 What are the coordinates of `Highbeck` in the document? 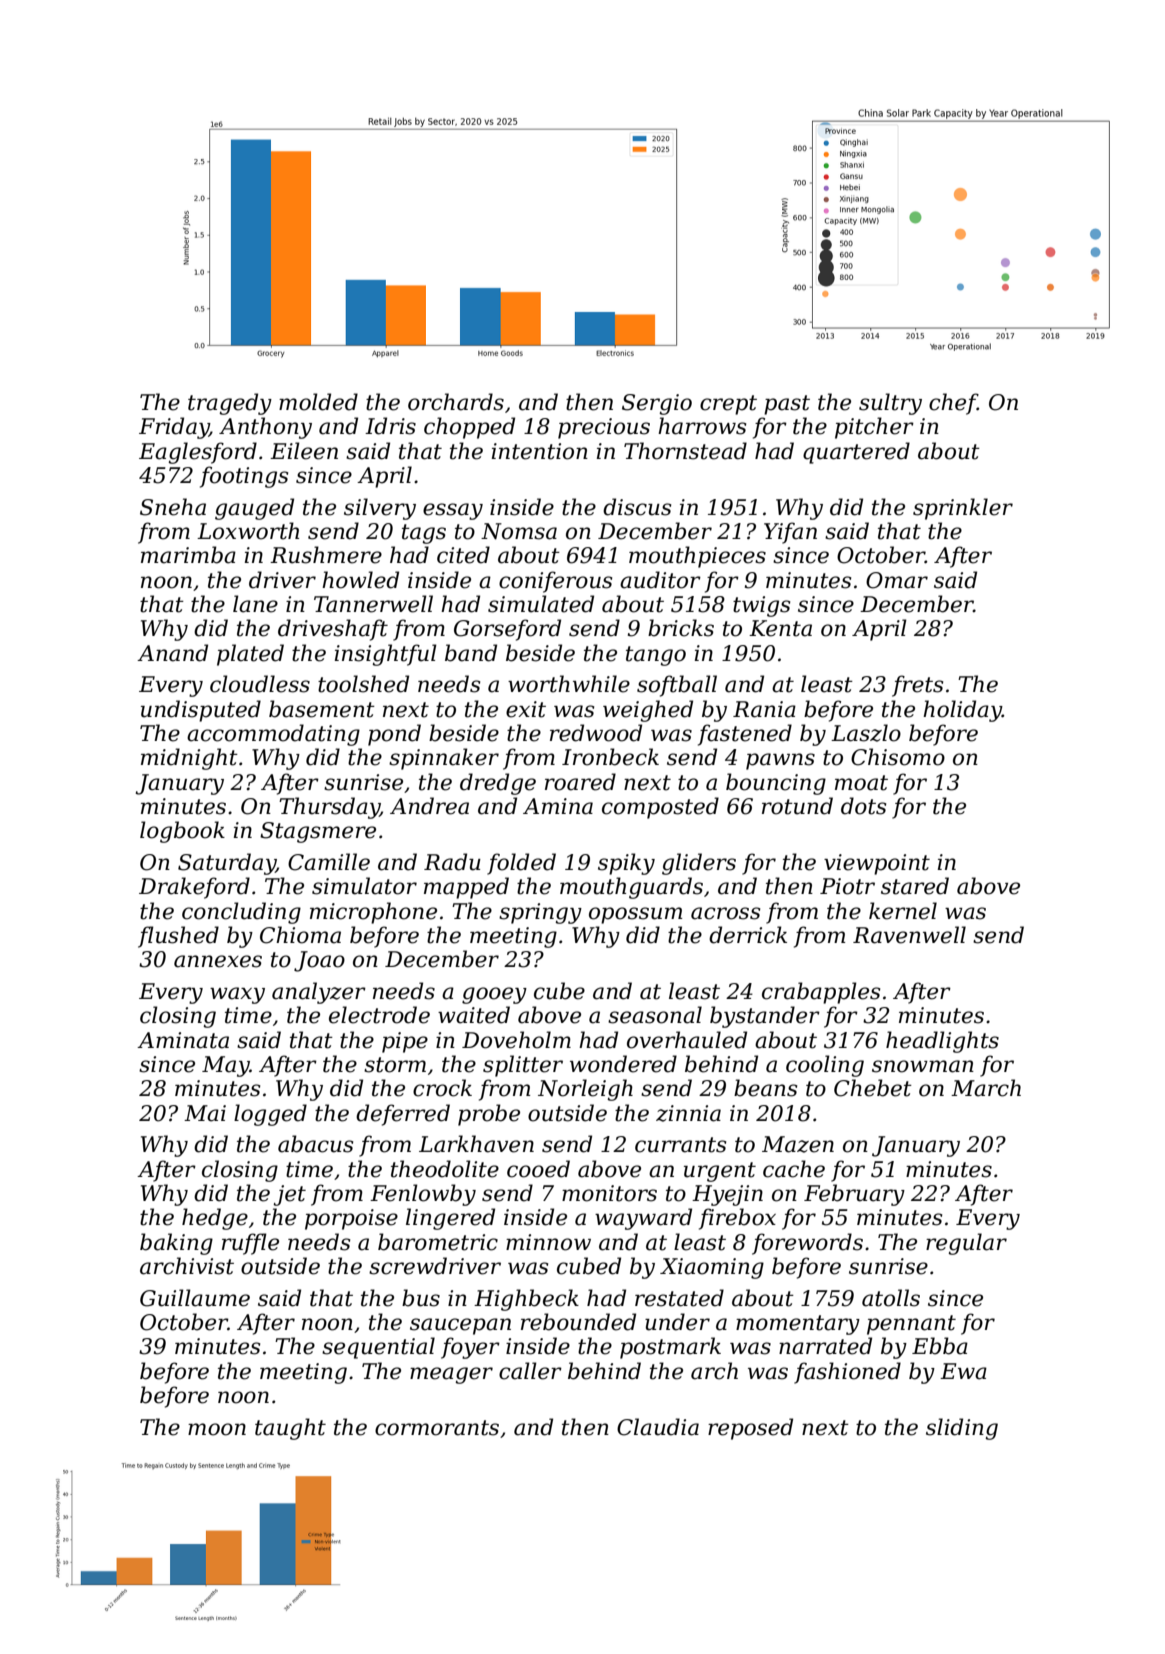 It's located at (526, 1300).
